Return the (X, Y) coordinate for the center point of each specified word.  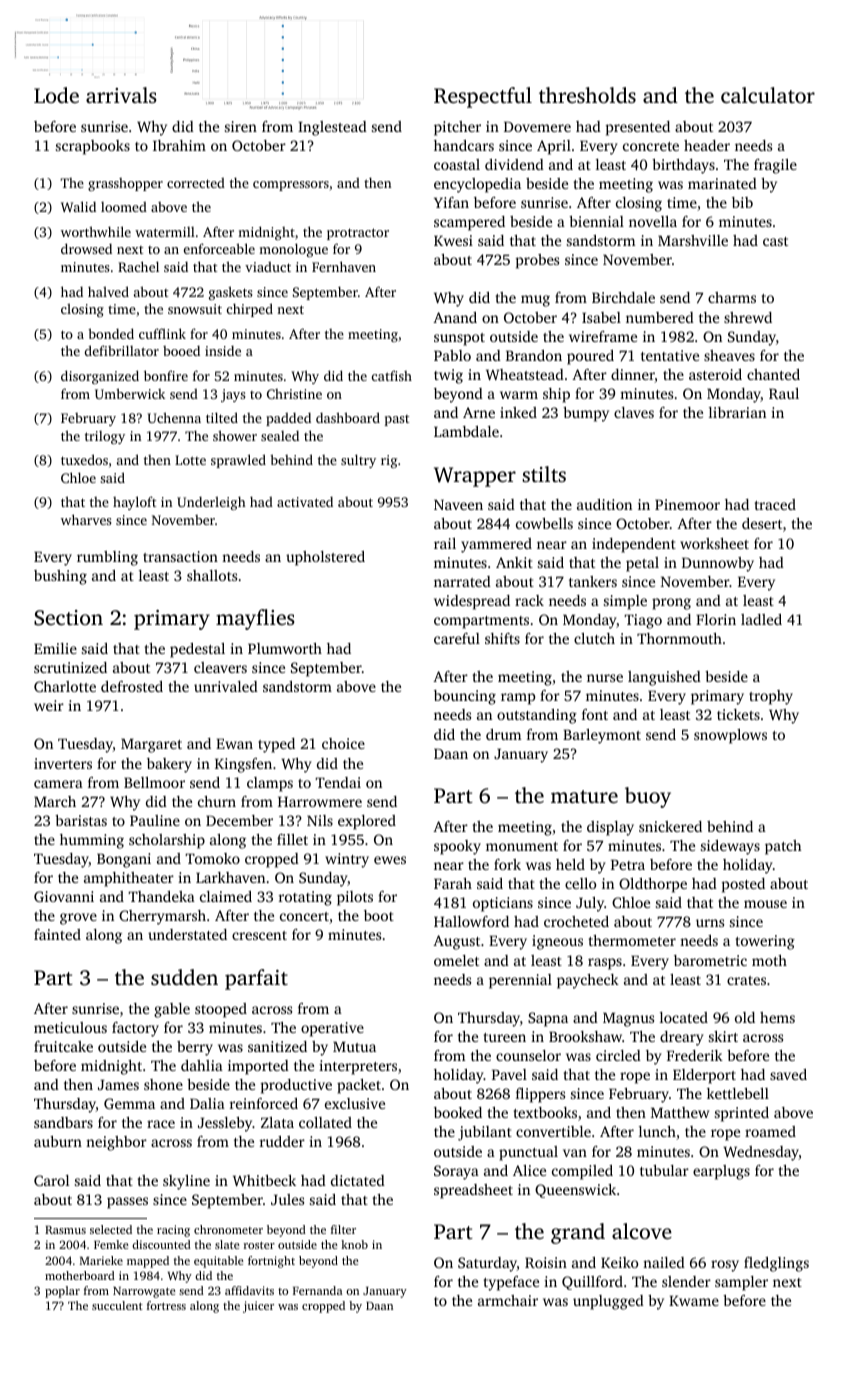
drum (503, 734)
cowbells (544, 523)
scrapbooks (93, 147)
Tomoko (212, 858)
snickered (670, 826)
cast (775, 241)
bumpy (586, 414)
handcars (464, 145)
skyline (186, 1182)
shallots (212, 575)
